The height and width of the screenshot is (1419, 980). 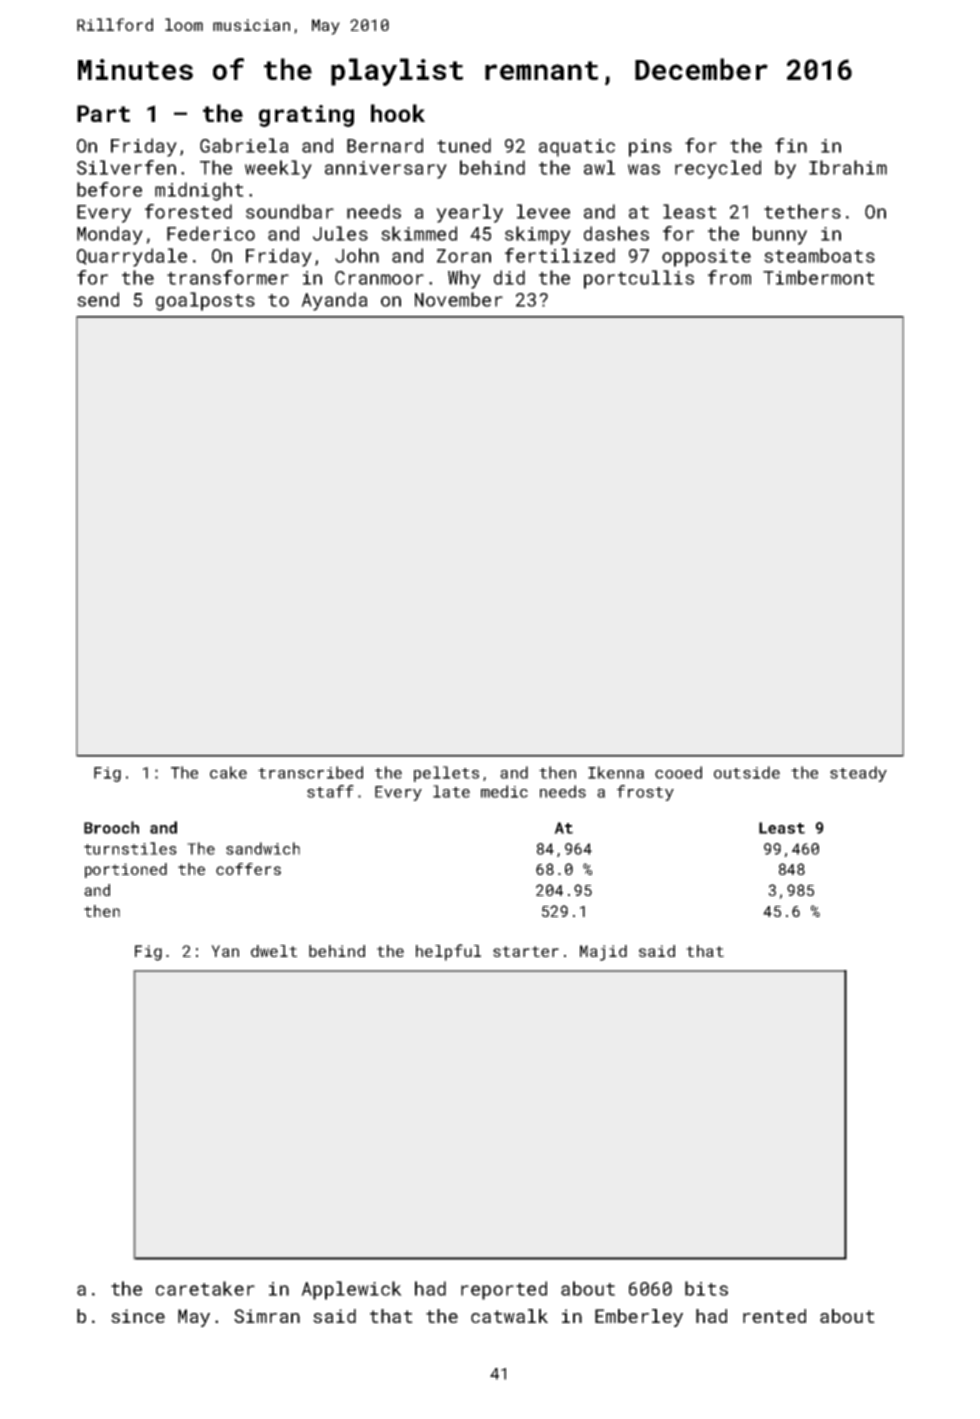 I want to click on Monday, so click(x=110, y=235).
